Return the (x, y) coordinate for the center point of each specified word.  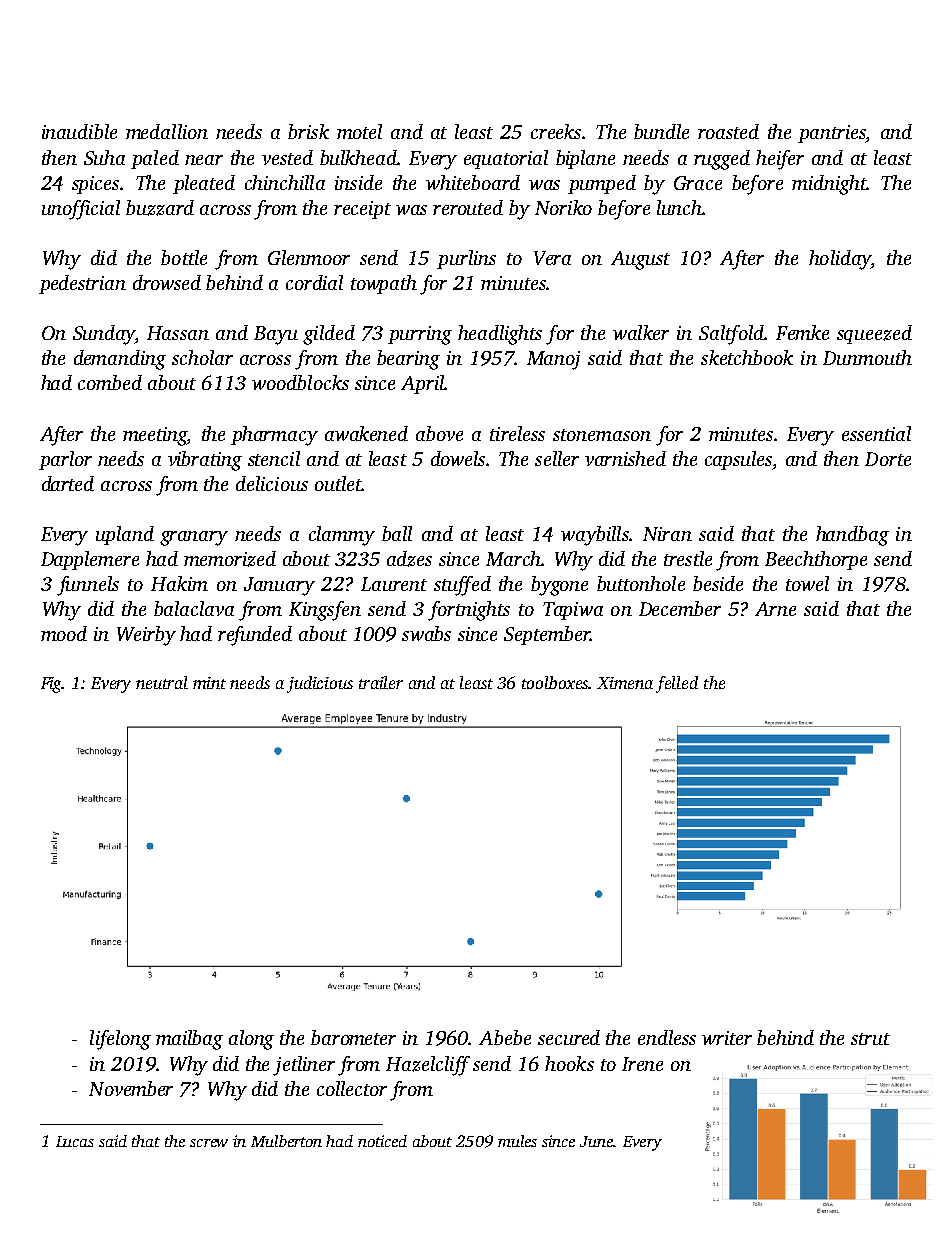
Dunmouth (867, 357)
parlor (65, 460)
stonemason (602, 435)
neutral (162, 682)
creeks (556, 131)
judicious (320, 684)
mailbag (189, 1040)
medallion (167, 131)
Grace (698, 183)
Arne (775, 609)
